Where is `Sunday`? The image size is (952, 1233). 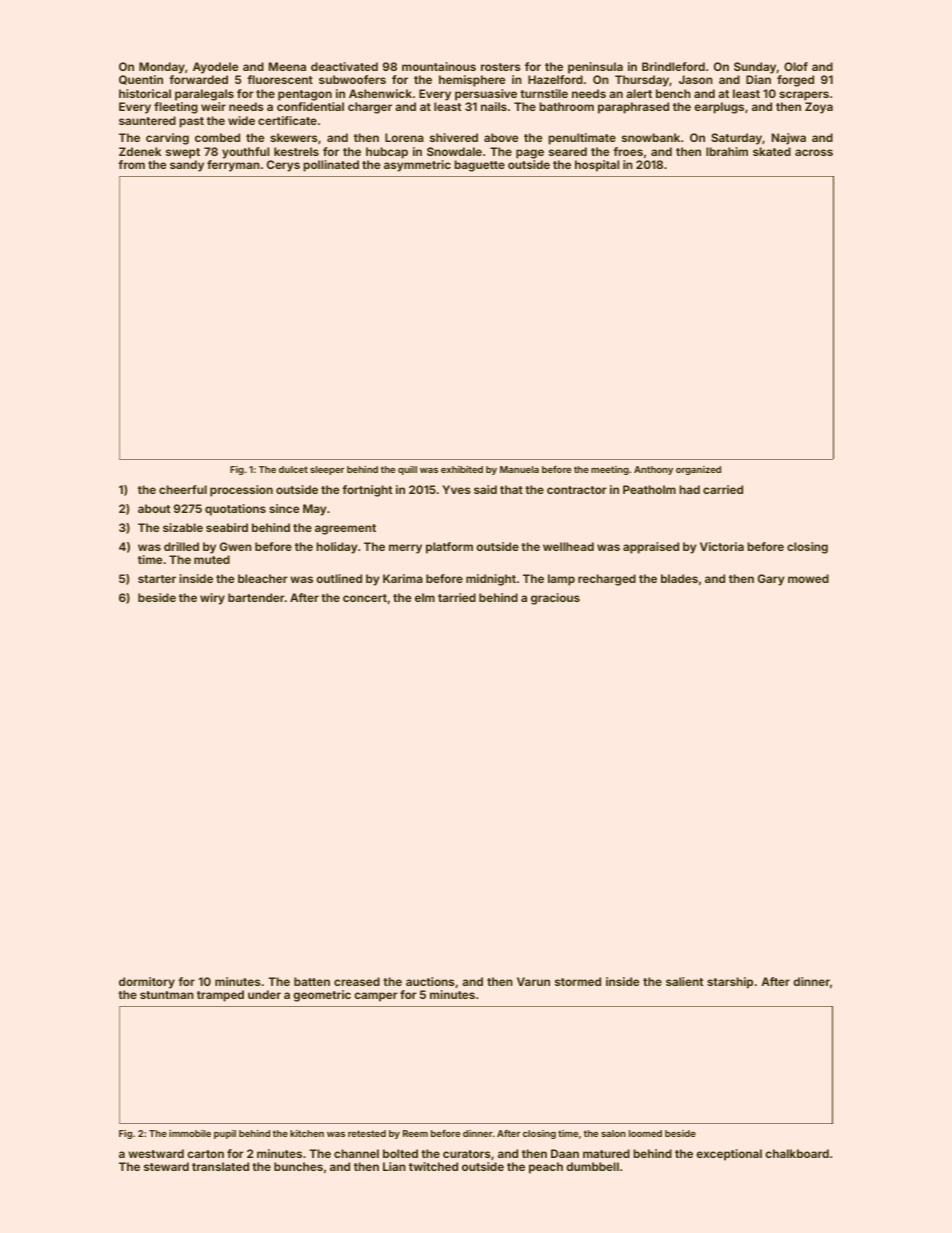 Sunday is located at coordinates (755, 68).
